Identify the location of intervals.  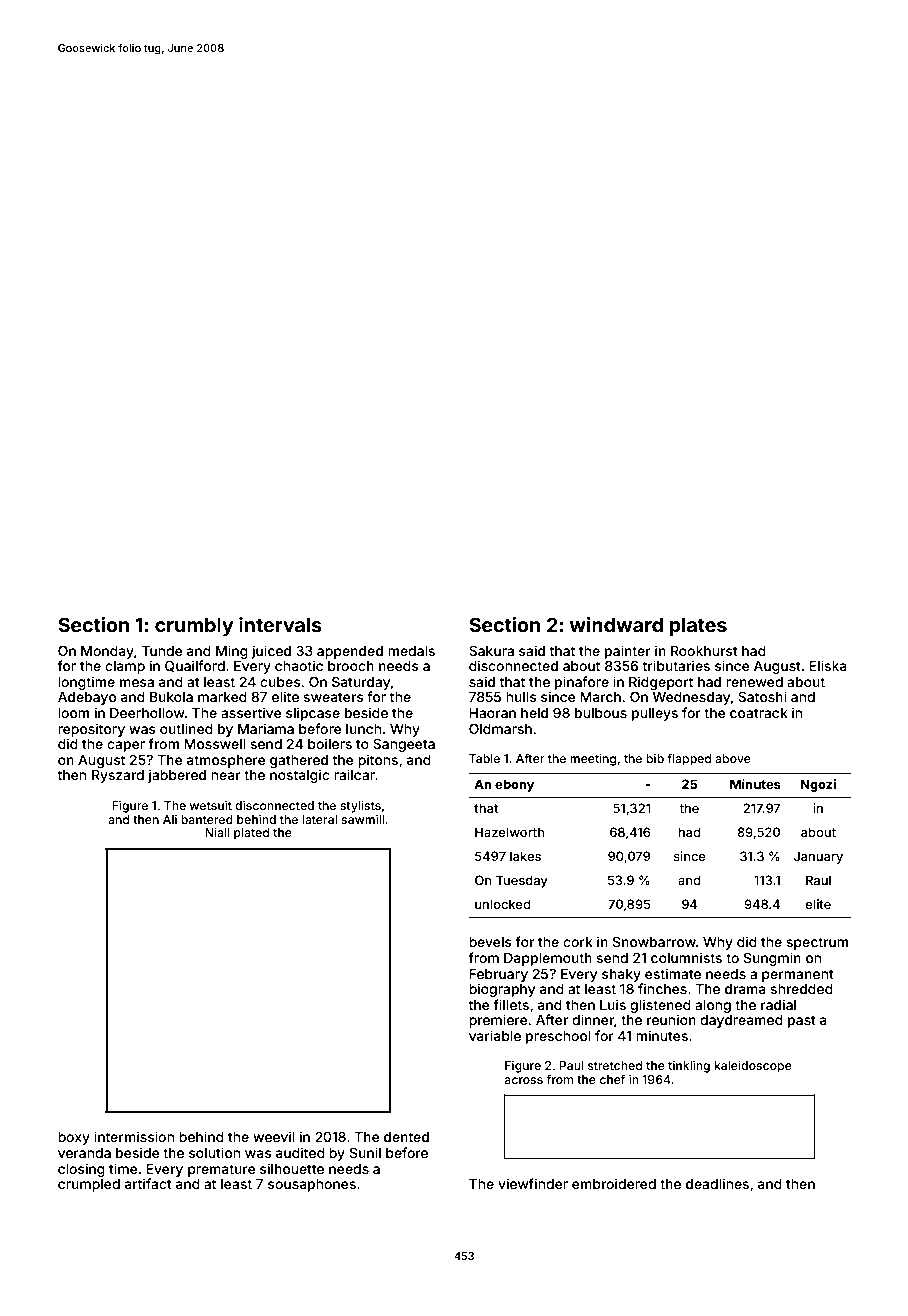
(280, 624).
